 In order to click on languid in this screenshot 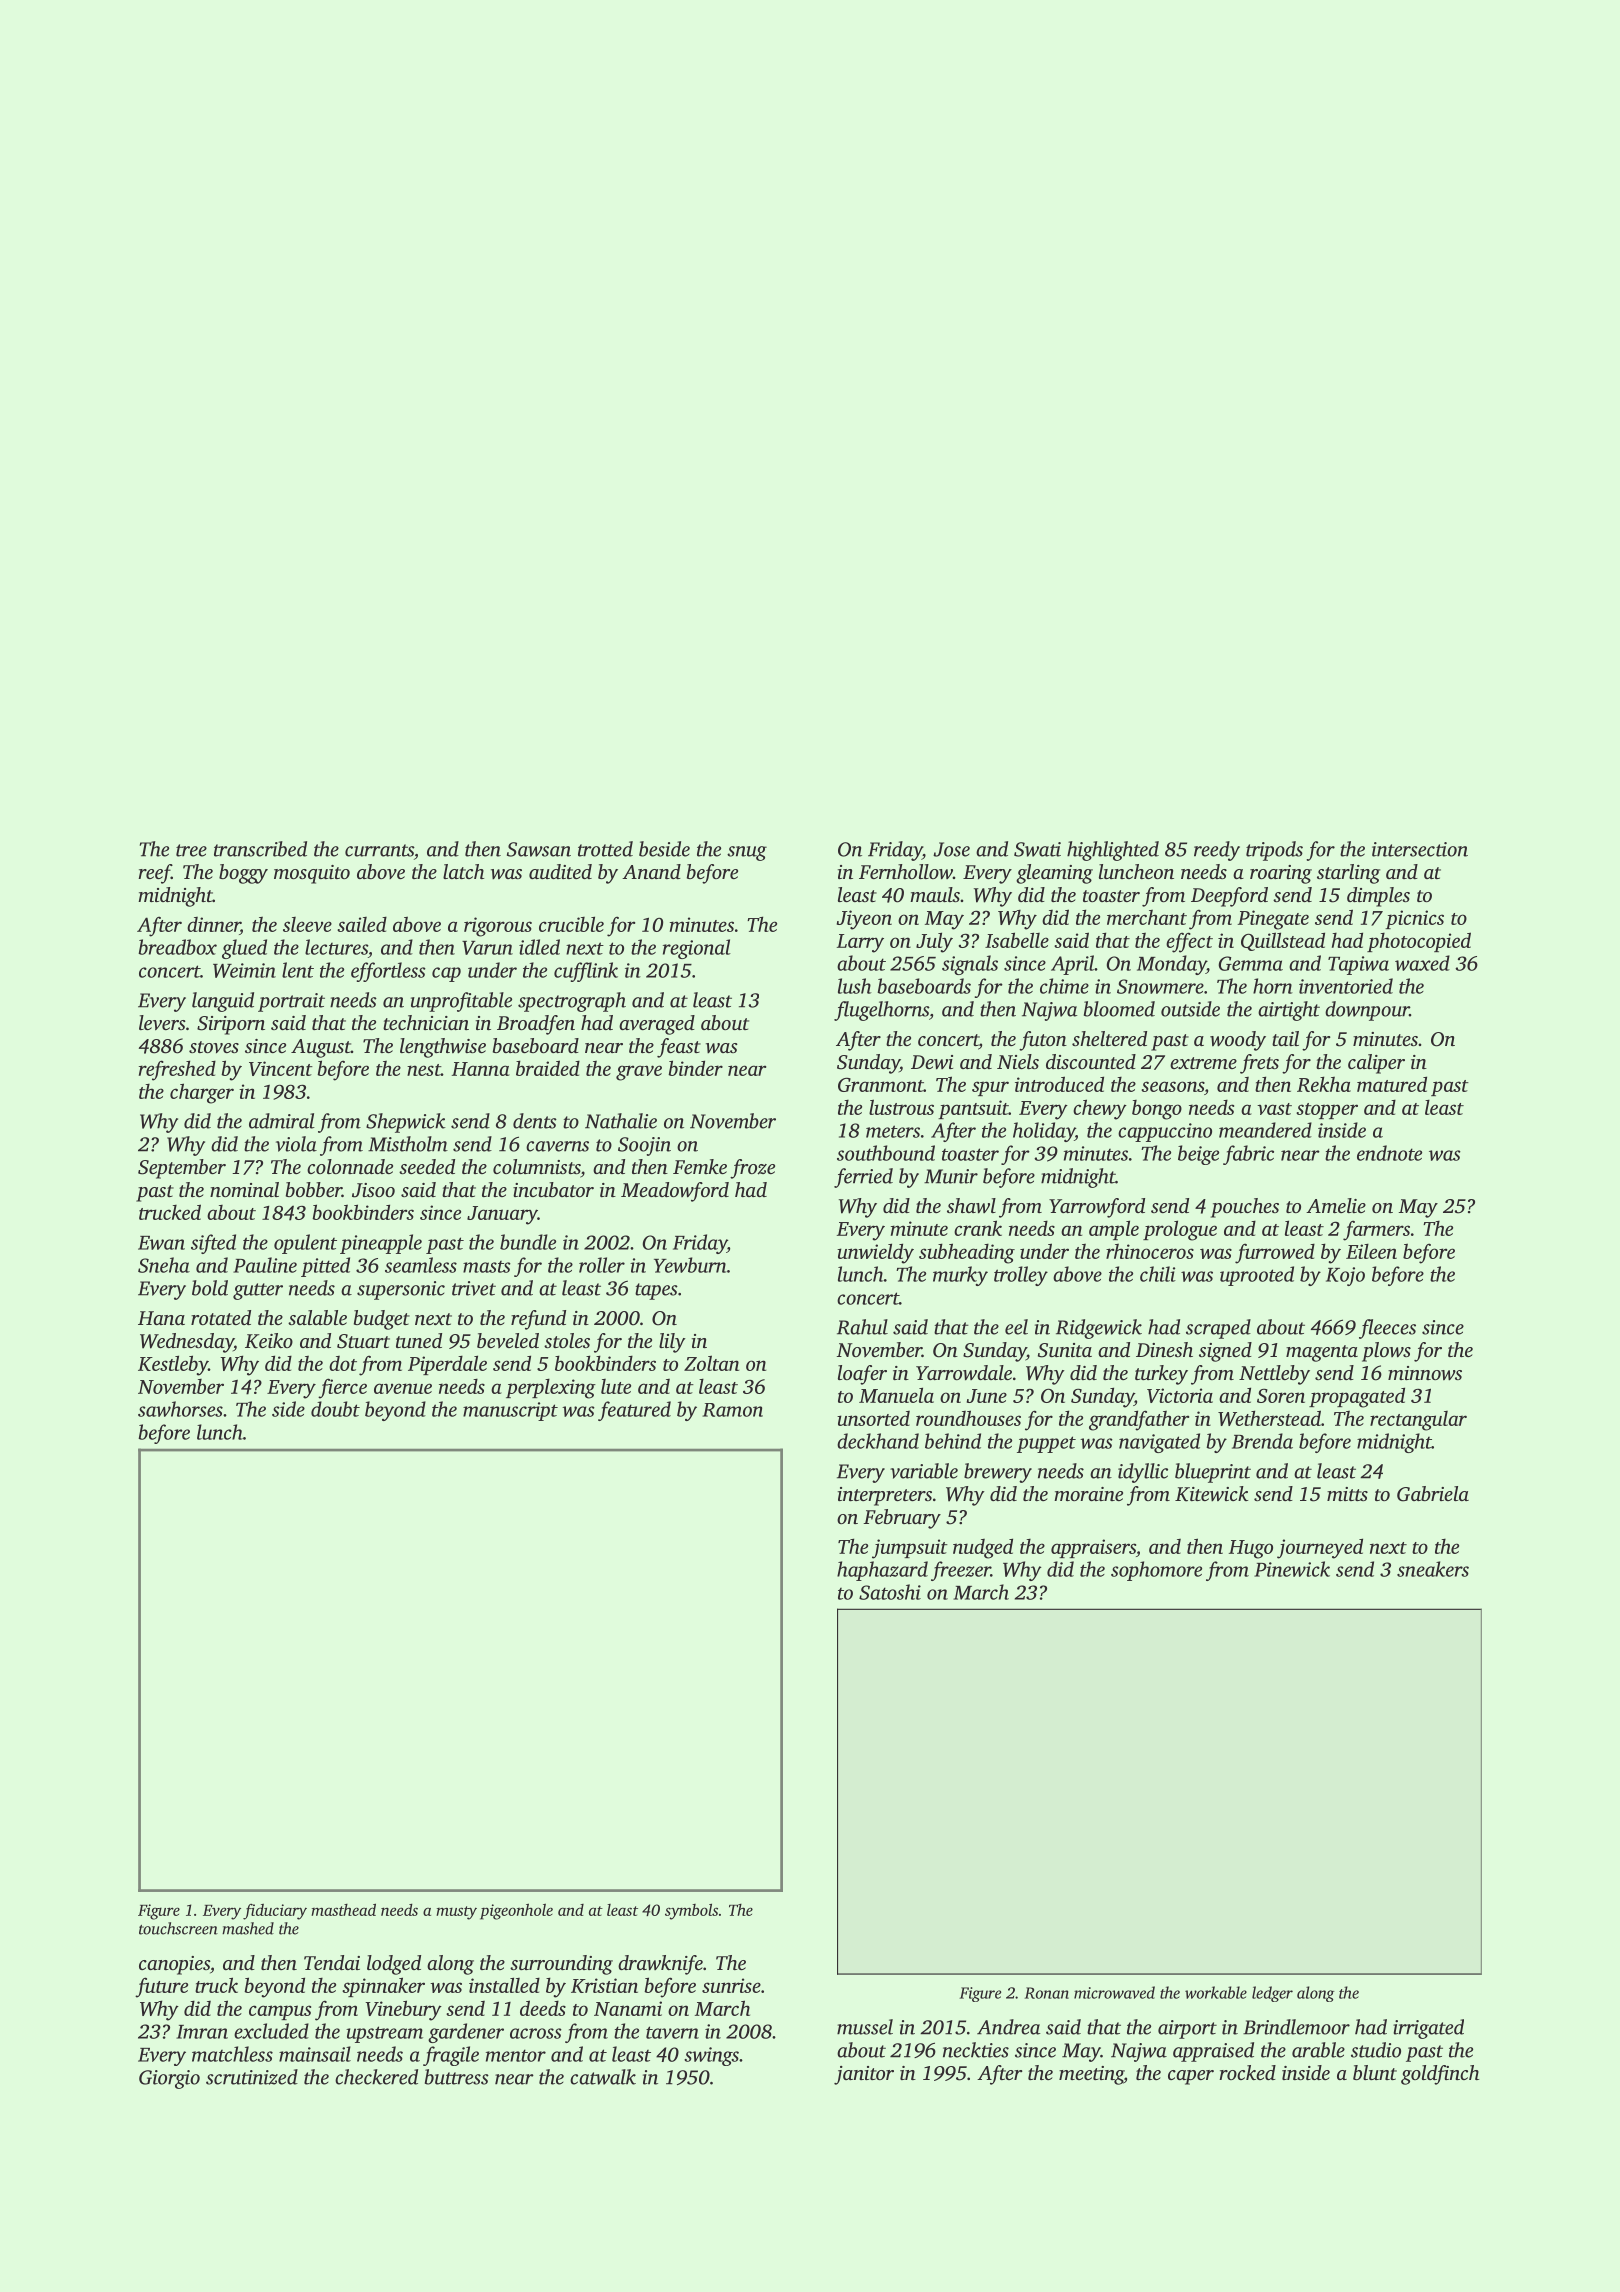, I will do `click(223, 1002)`.
